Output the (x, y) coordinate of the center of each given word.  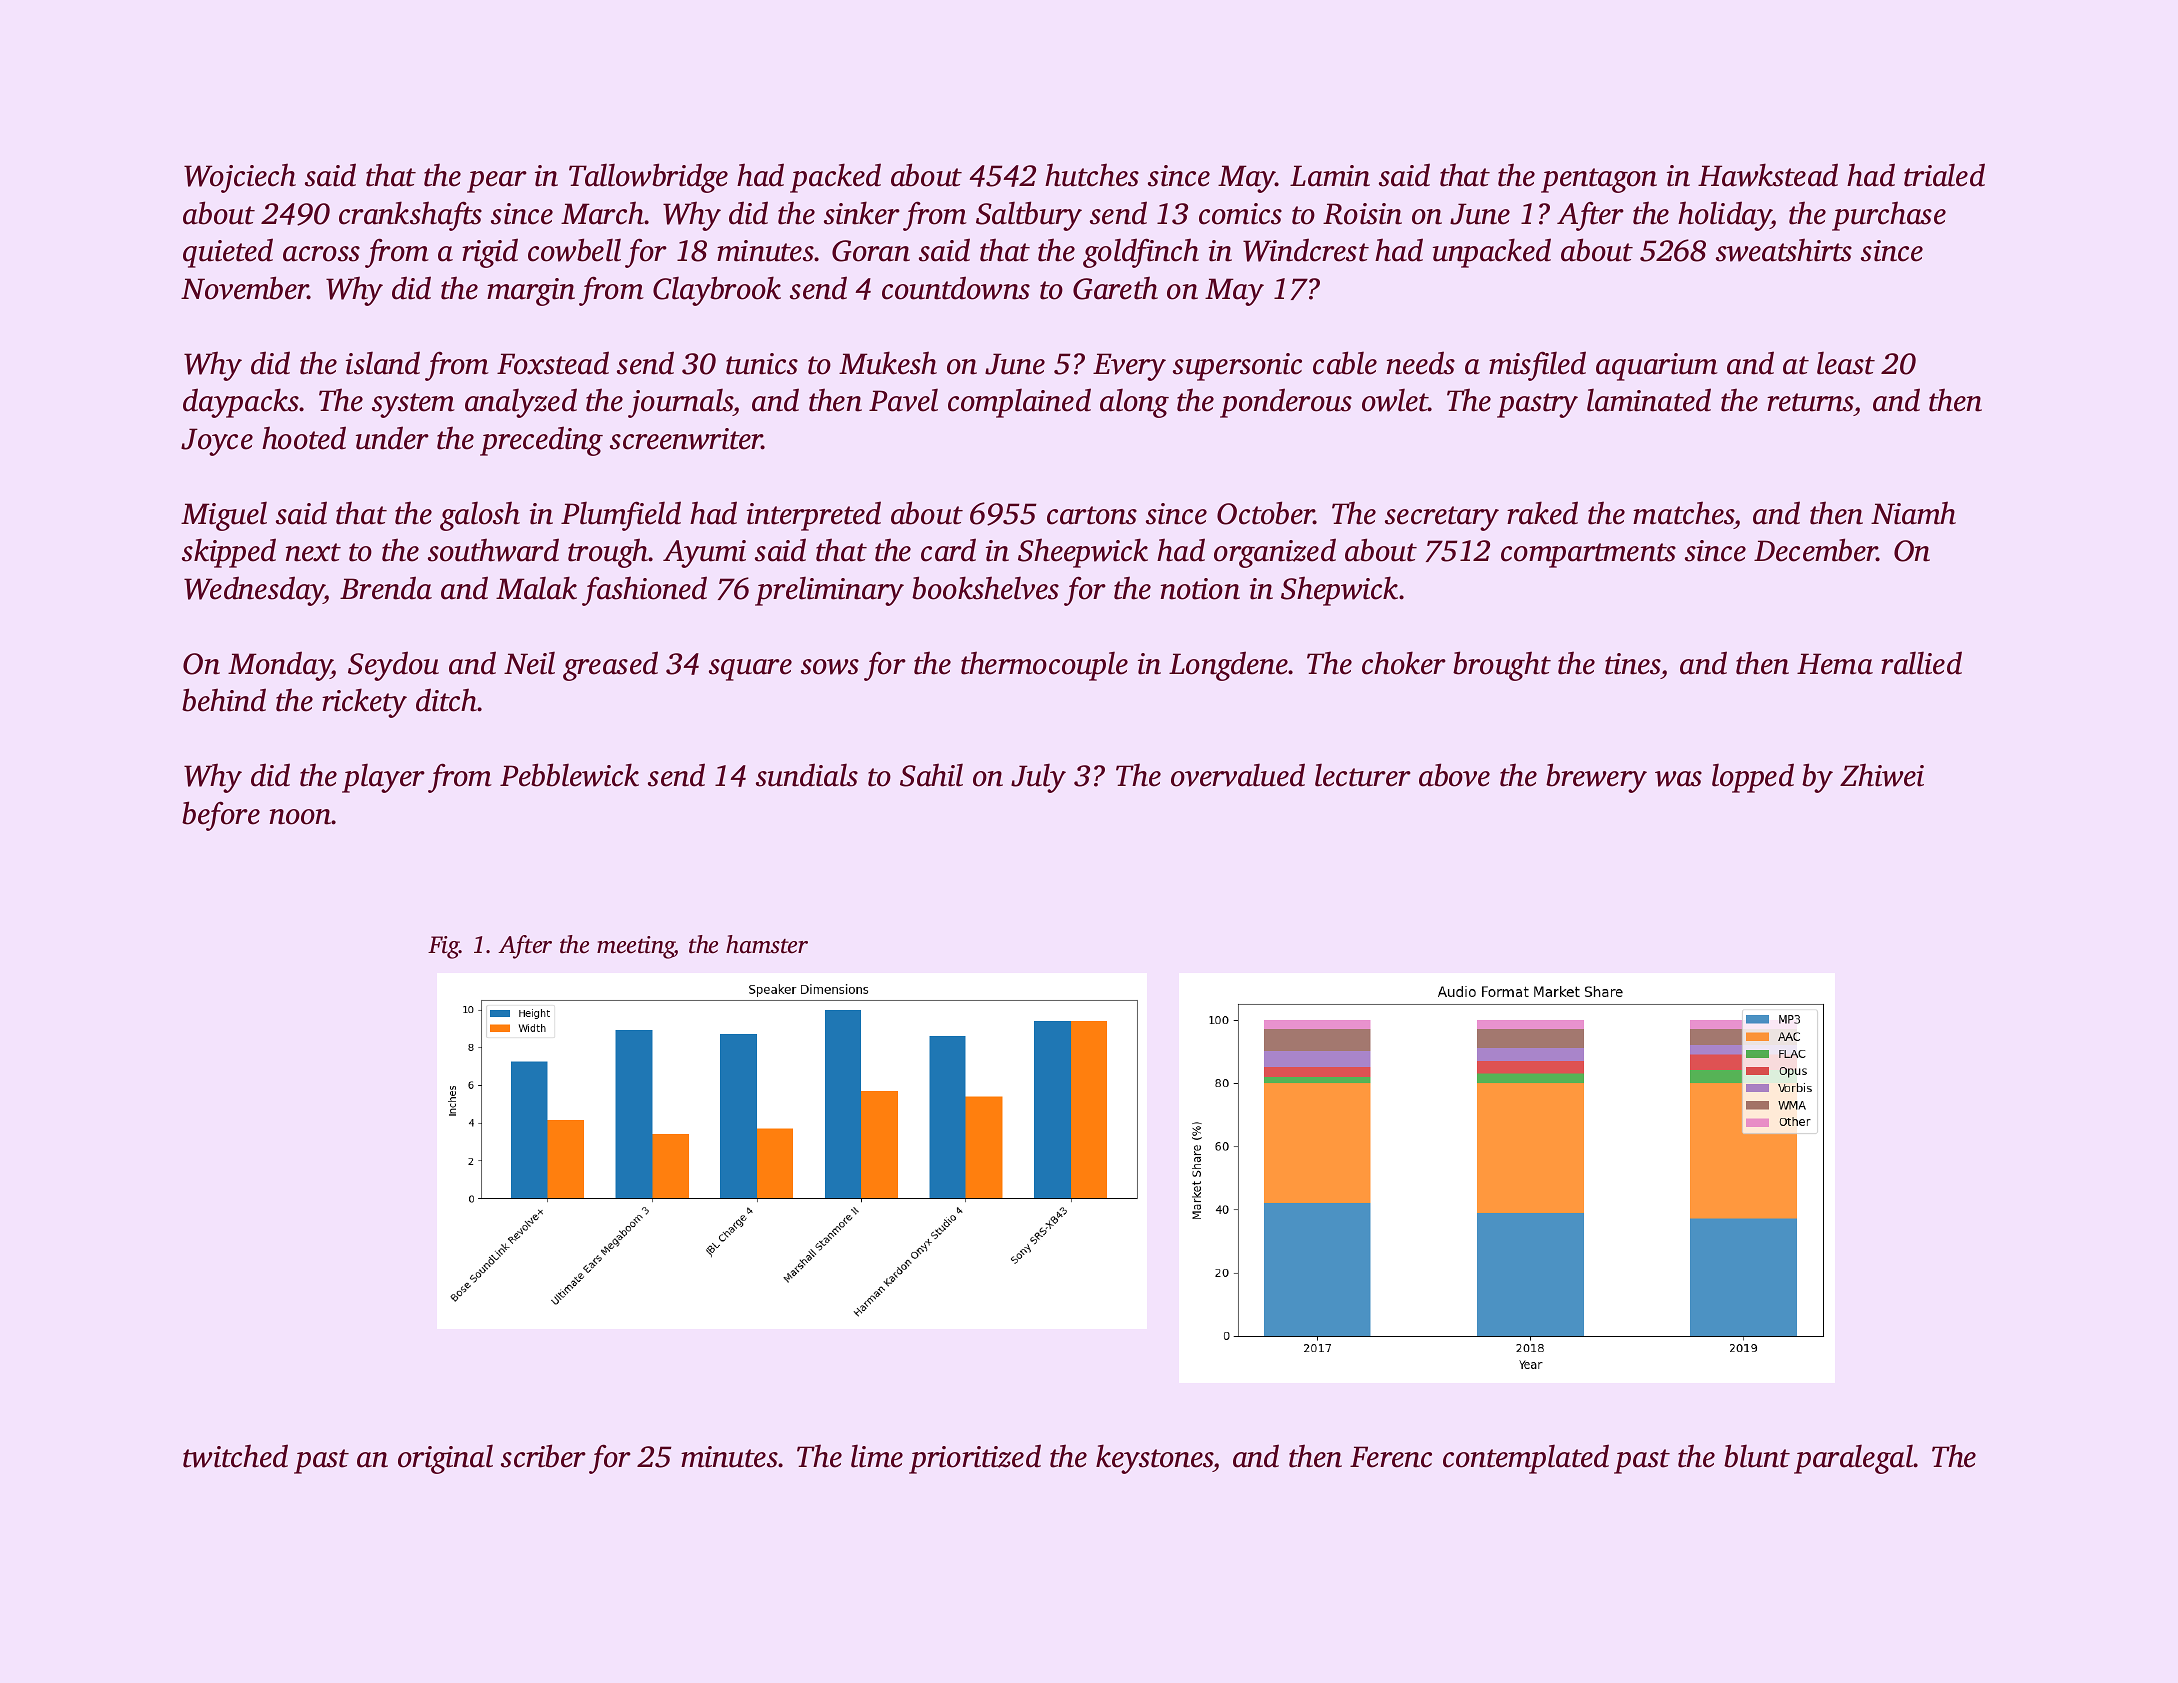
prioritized (975, 1459)
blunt (1757, 1456)
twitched (235, 1456)
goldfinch (1141, 253)
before (221, 816)
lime (877, 1456)
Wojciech (240, 178)
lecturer (1363, 775)
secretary (1442, 518)
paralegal (1853, 1459)
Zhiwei (1882, 775)
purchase (1889, 216)
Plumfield (621, 516)
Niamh (1913, 513)
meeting (636, 947)
